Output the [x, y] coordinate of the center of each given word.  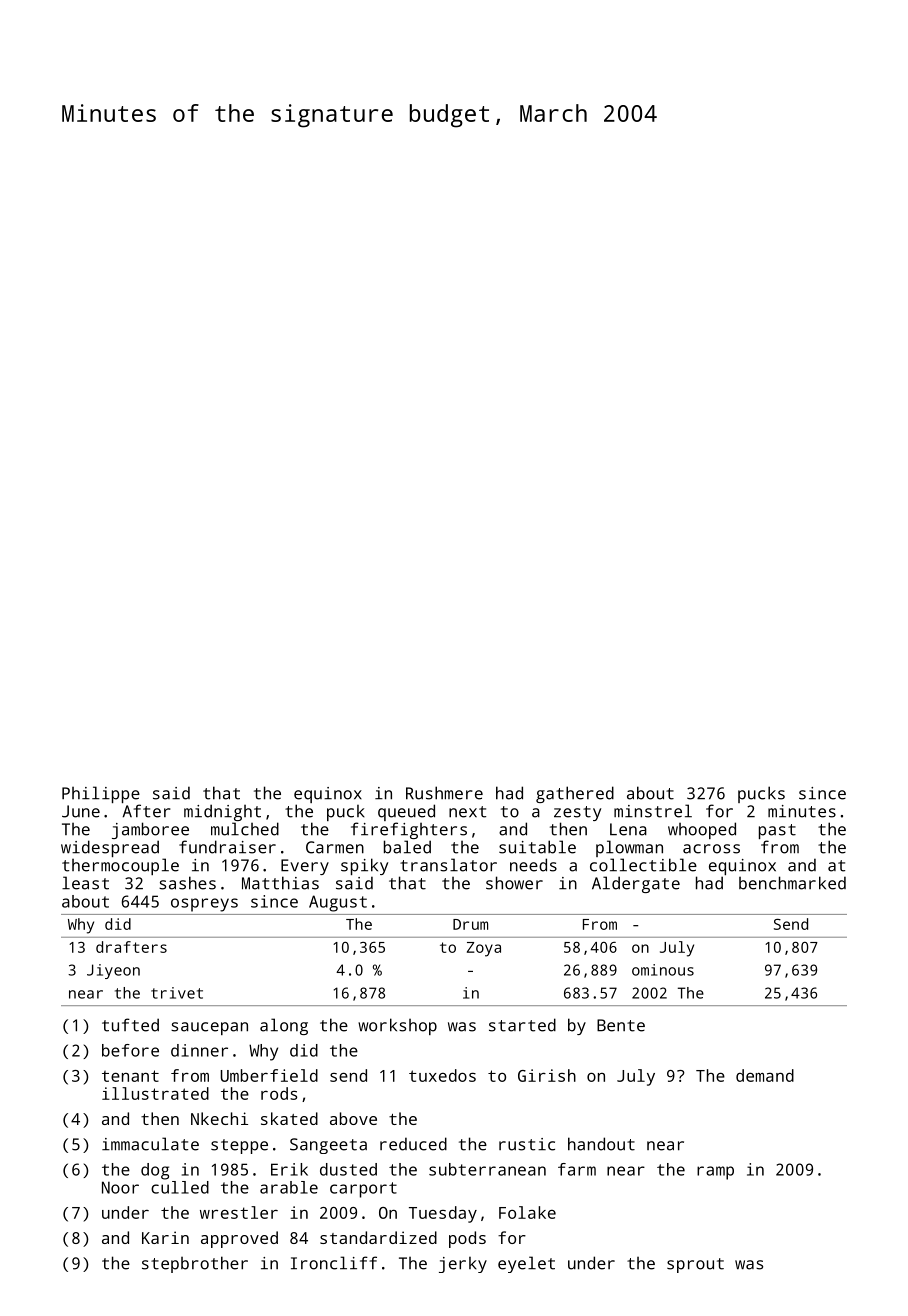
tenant [130, 1076]
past [777, 831]
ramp [715, 1173]
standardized [378, 1237]
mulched [245, 829]
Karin [165, 1237]
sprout [695, 1265]
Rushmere [444, 793]
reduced [413, 1144]
